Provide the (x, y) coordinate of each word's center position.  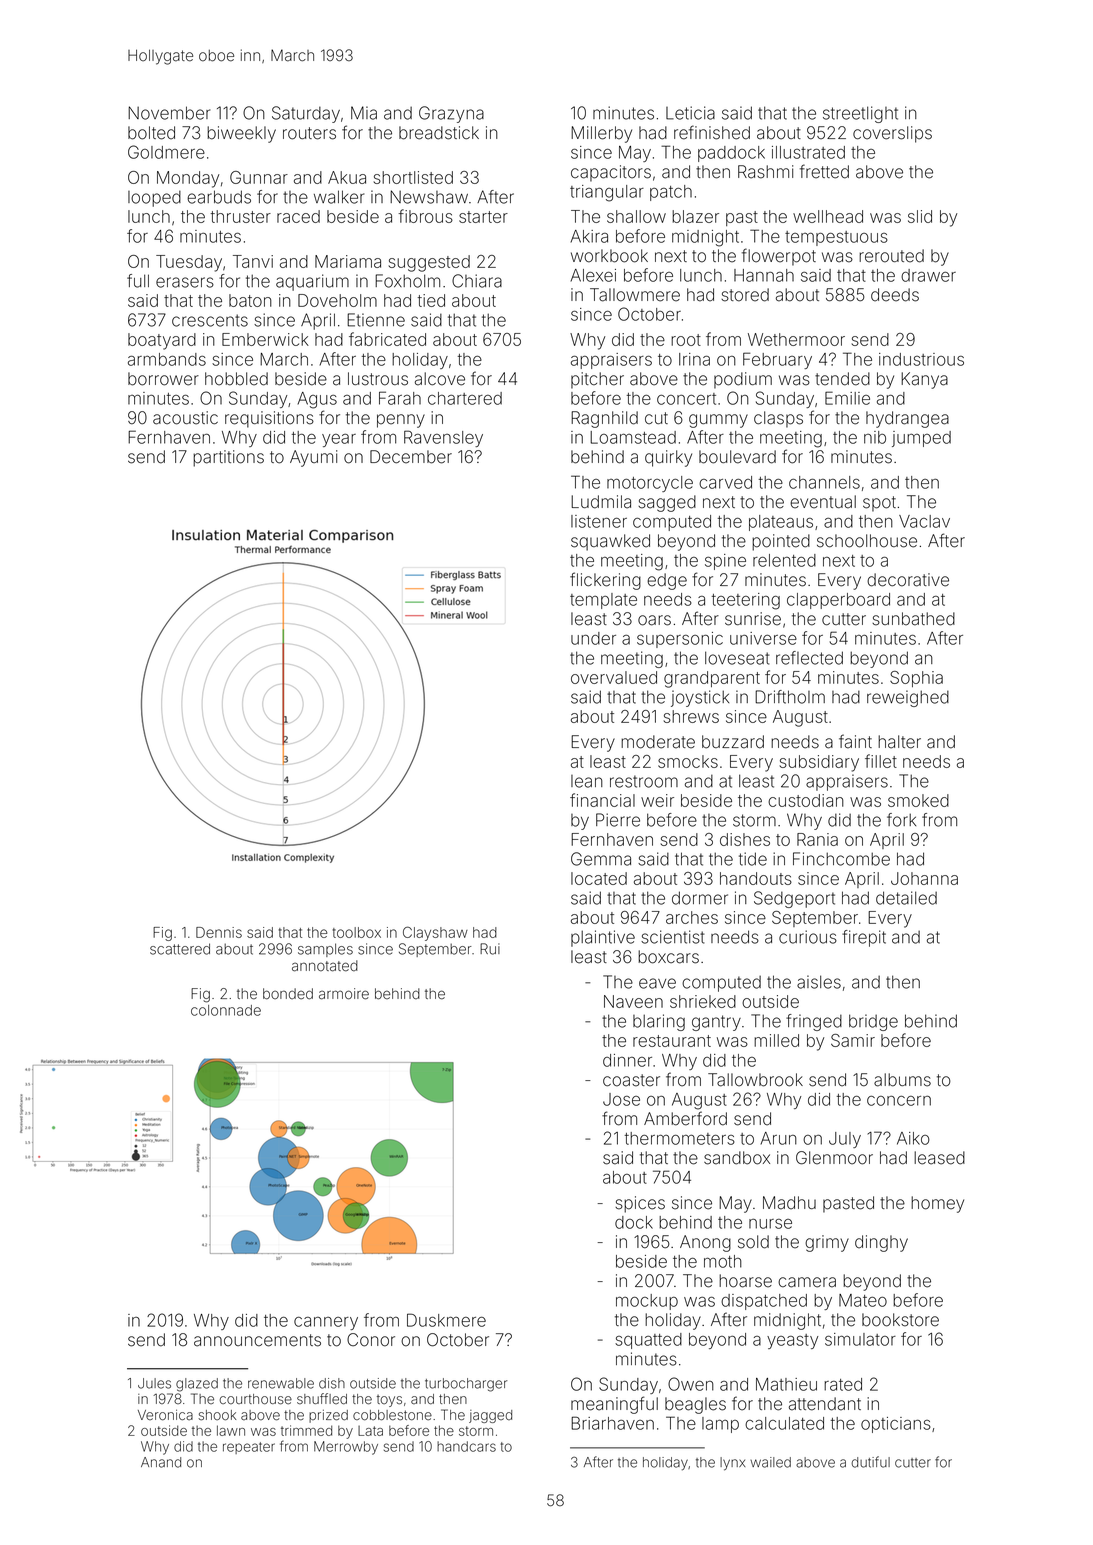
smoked (918, 800)
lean (587, 781)
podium (743, 380)
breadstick (439, 133)
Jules (154, 1383)
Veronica (165, 1415)
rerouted (891, 256)
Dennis (219, 932)
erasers (185, 282)
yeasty (792, 1341)
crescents (210, 320)
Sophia (916, 679)
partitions (228, 458)
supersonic (680, 640)
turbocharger (466, 1385)
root (686, 340)
